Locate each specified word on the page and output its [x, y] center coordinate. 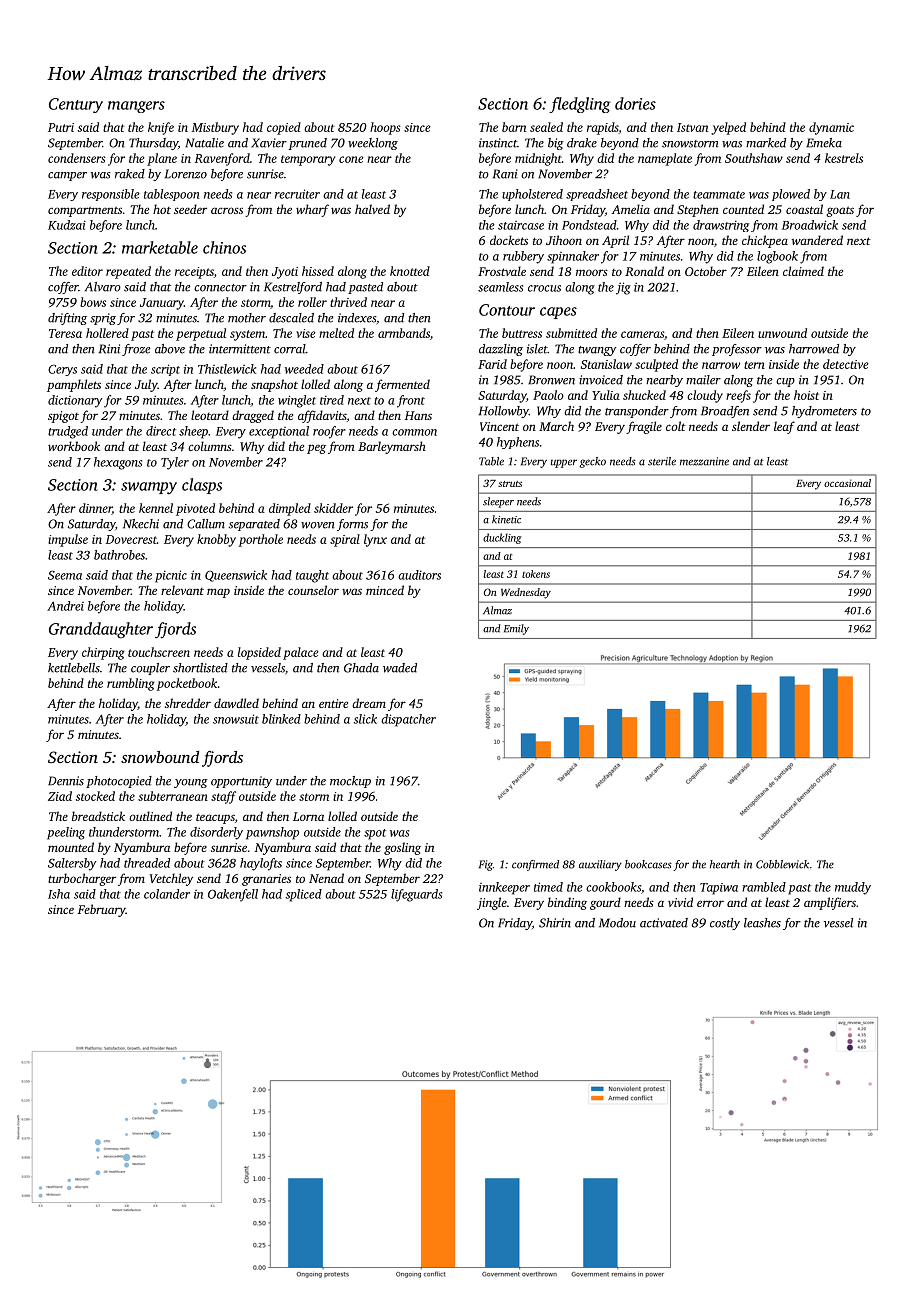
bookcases [648, 864]
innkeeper [504, 888]
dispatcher [408, 720]
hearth [725, 864]
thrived [348, 302]
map [218, 593]
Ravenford [222, 159]
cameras [642, 334]
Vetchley [171, 879]
